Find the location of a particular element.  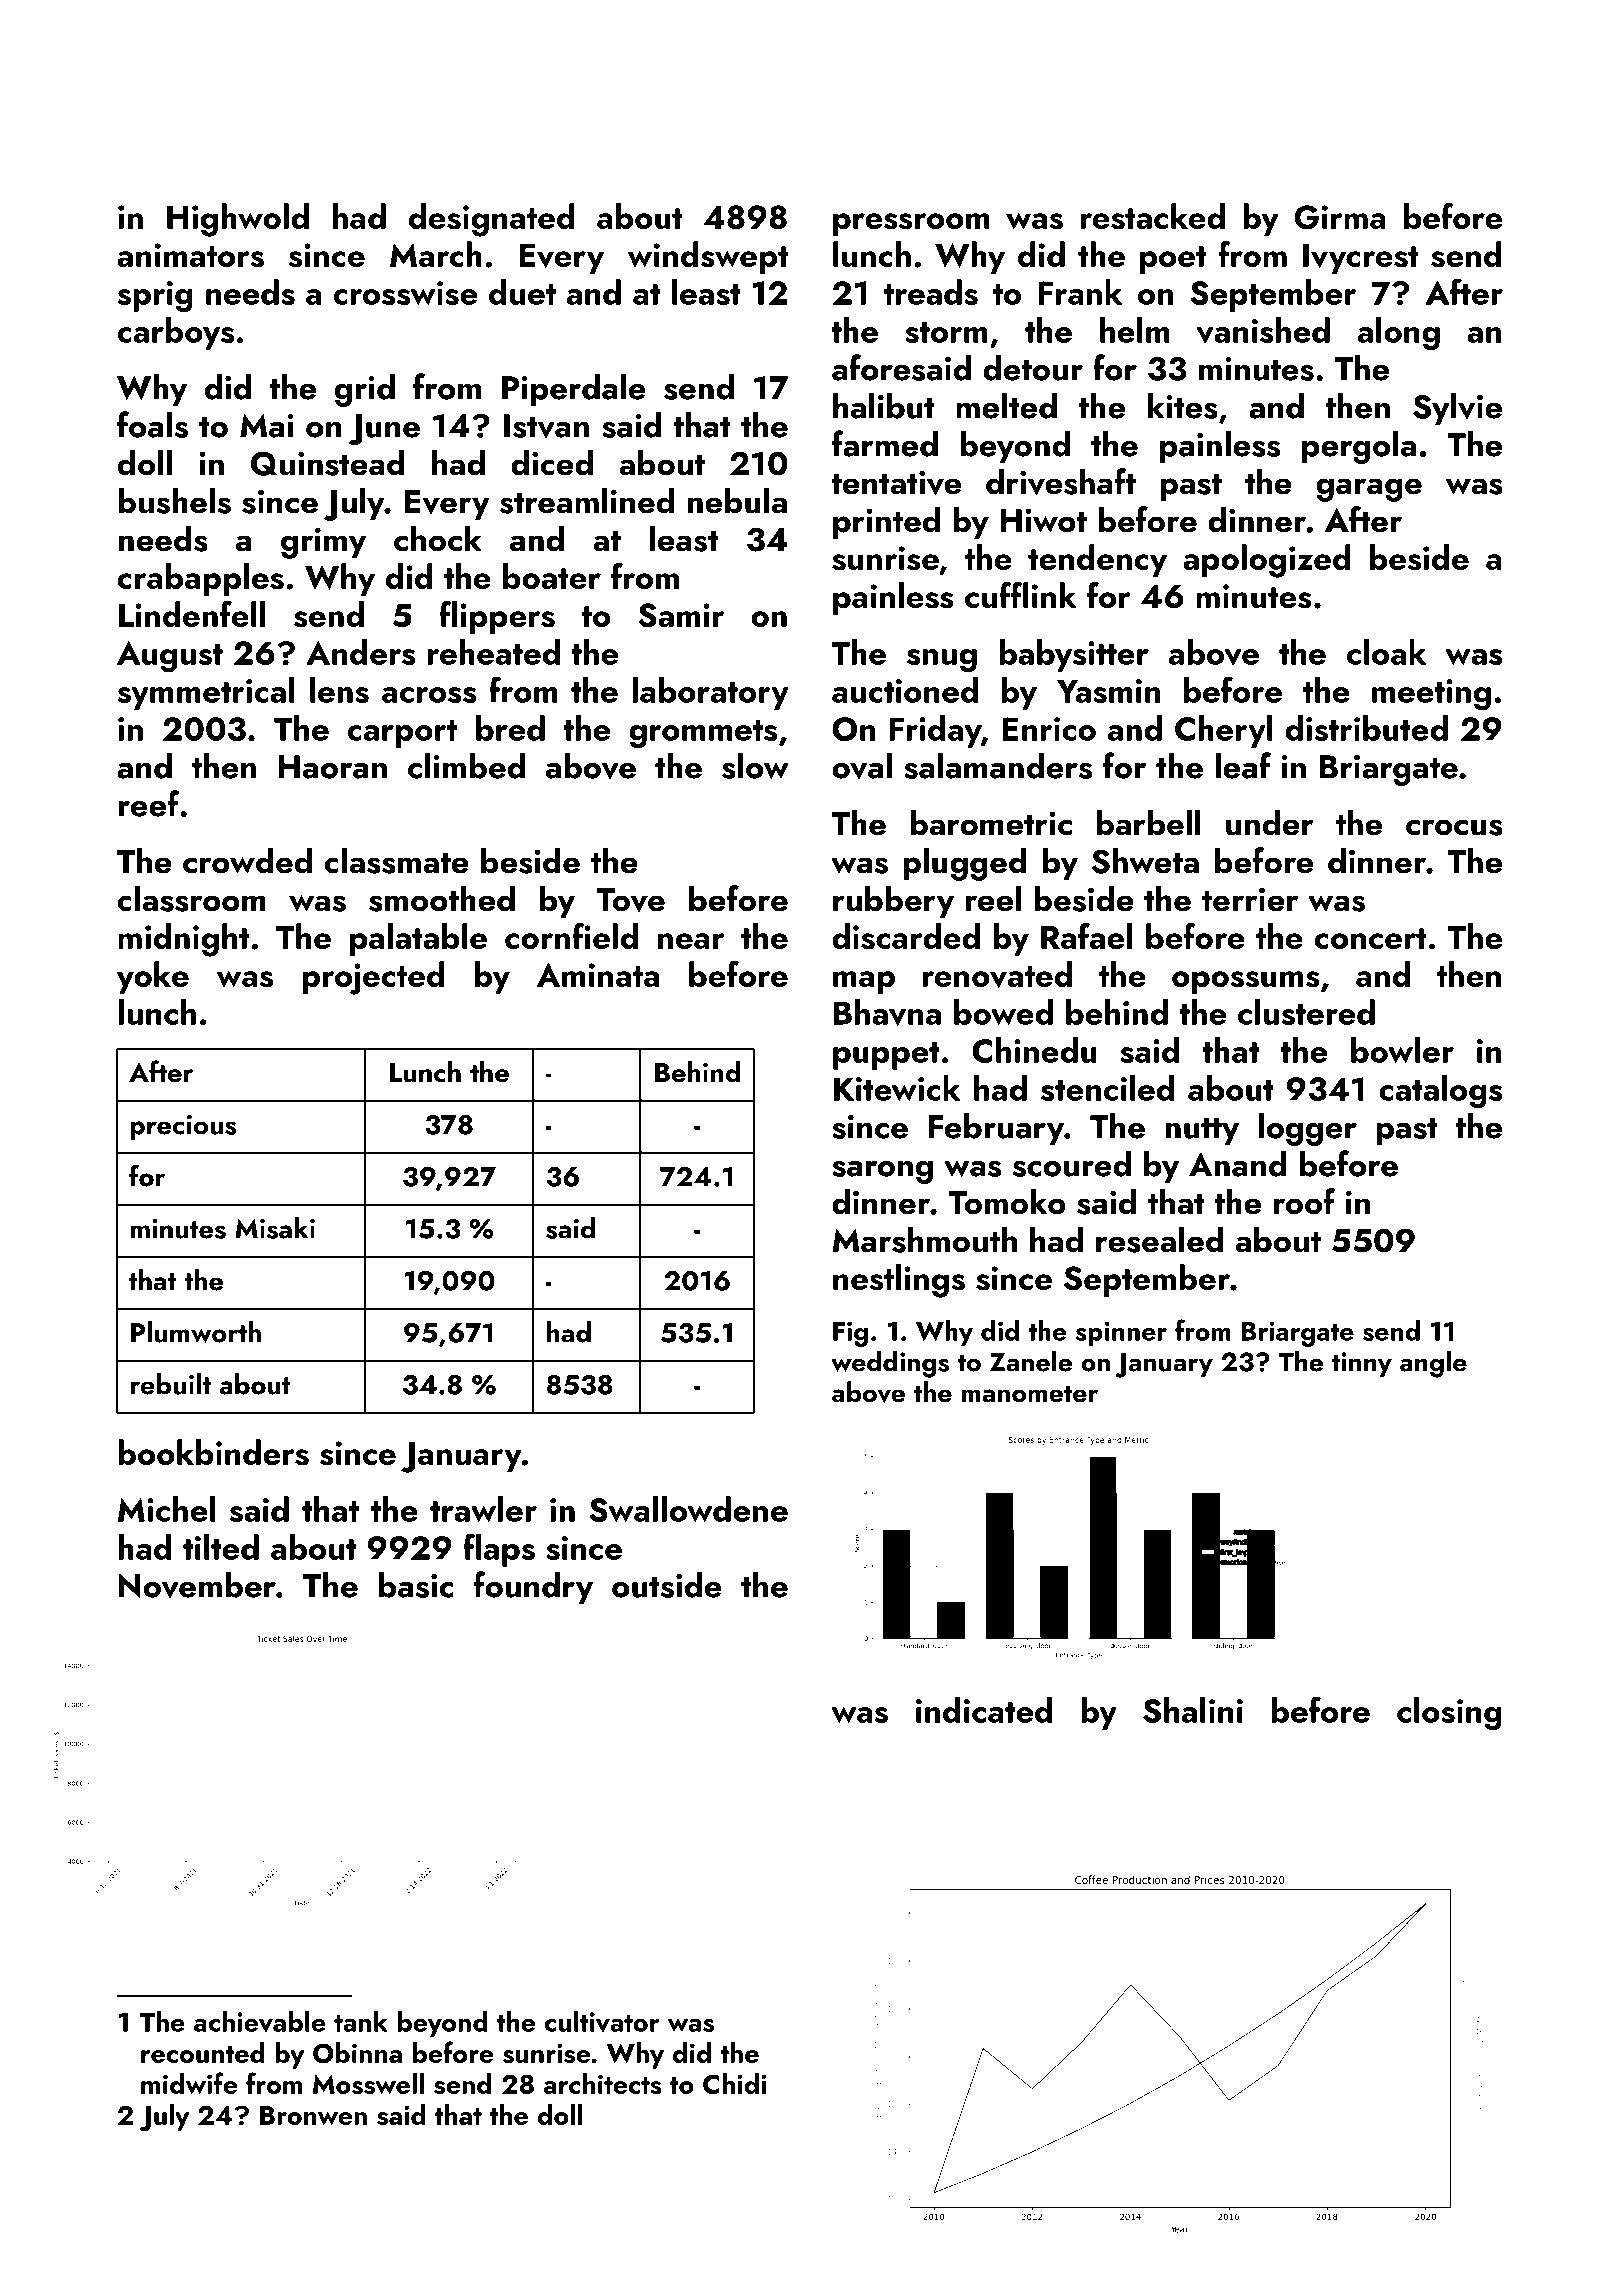

along is located at coordinates (1399, 334).
